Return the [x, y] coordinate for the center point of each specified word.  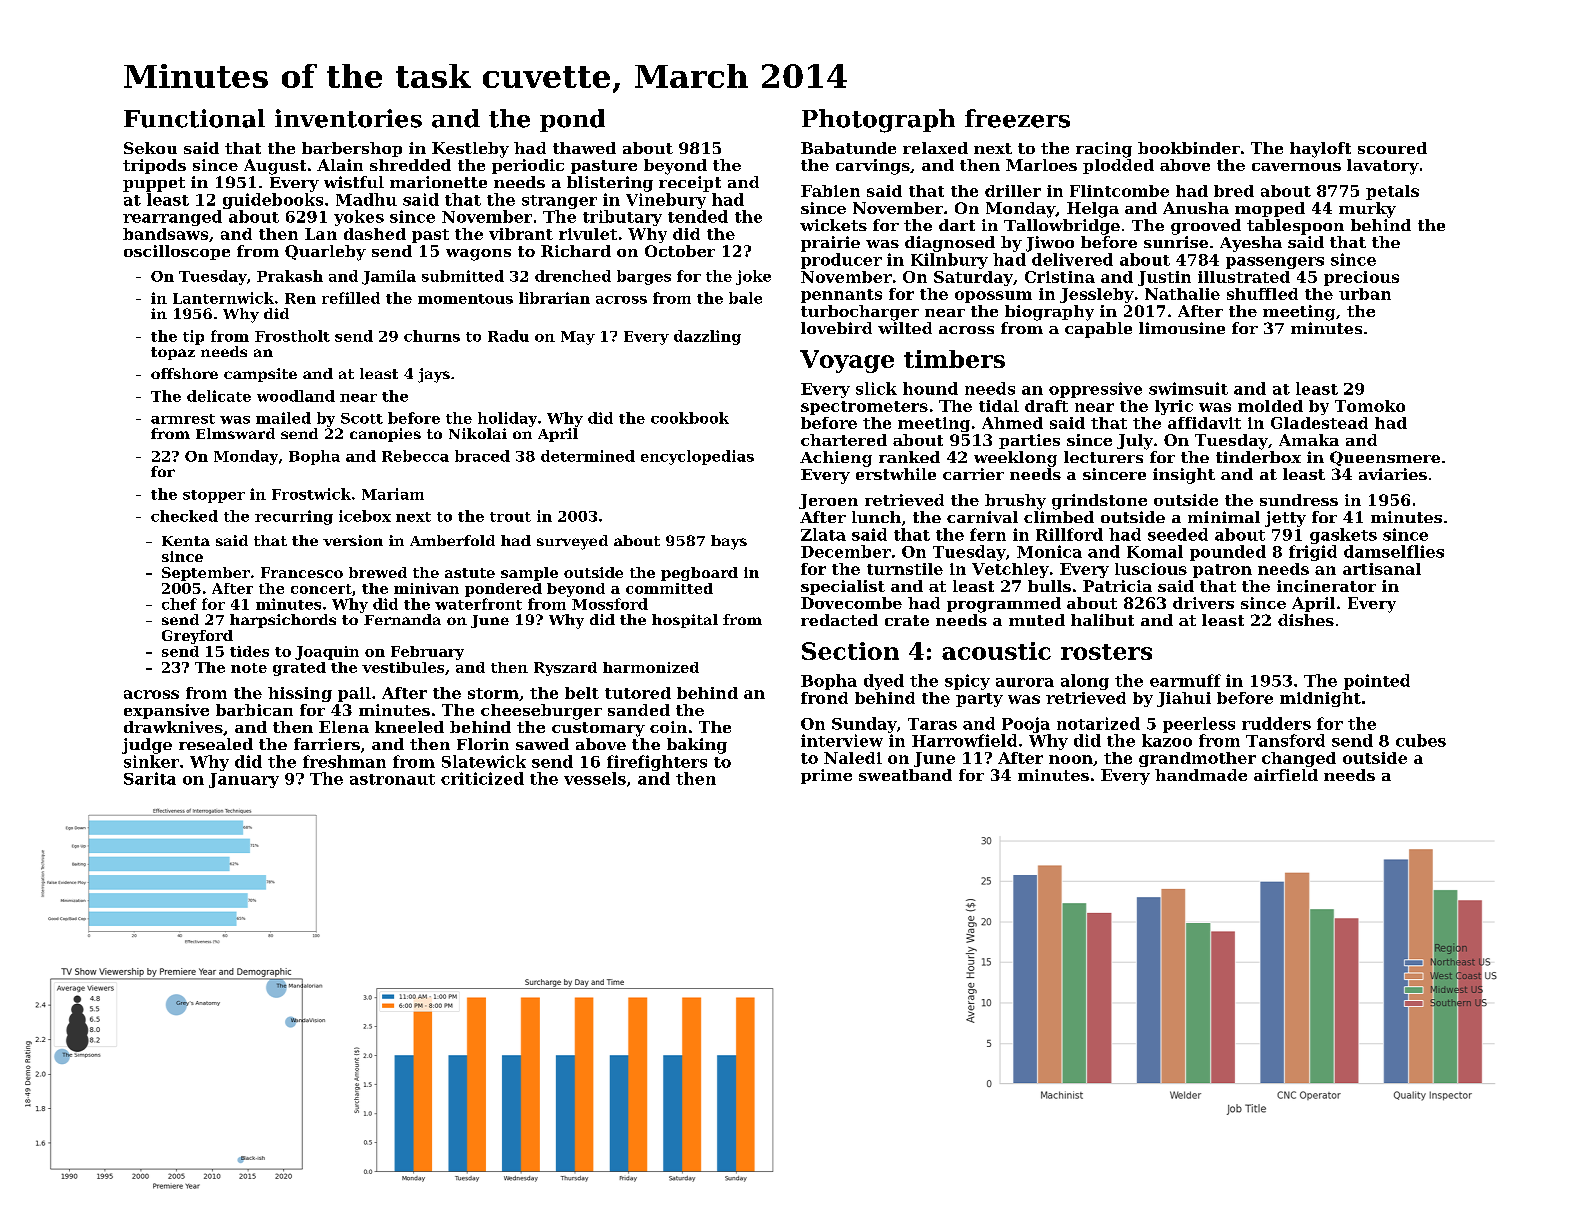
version [353, 540]
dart [957, 225]
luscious [1151, 569]
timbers [954, 359]
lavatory [1383, 167]
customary [598, 729]
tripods [154, 166]
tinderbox [1258, 457]
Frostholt [292, 336]
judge [147, 746]
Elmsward [235, 433]
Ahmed [1012, 423]
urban [1365, 294]
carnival [982, 517]
